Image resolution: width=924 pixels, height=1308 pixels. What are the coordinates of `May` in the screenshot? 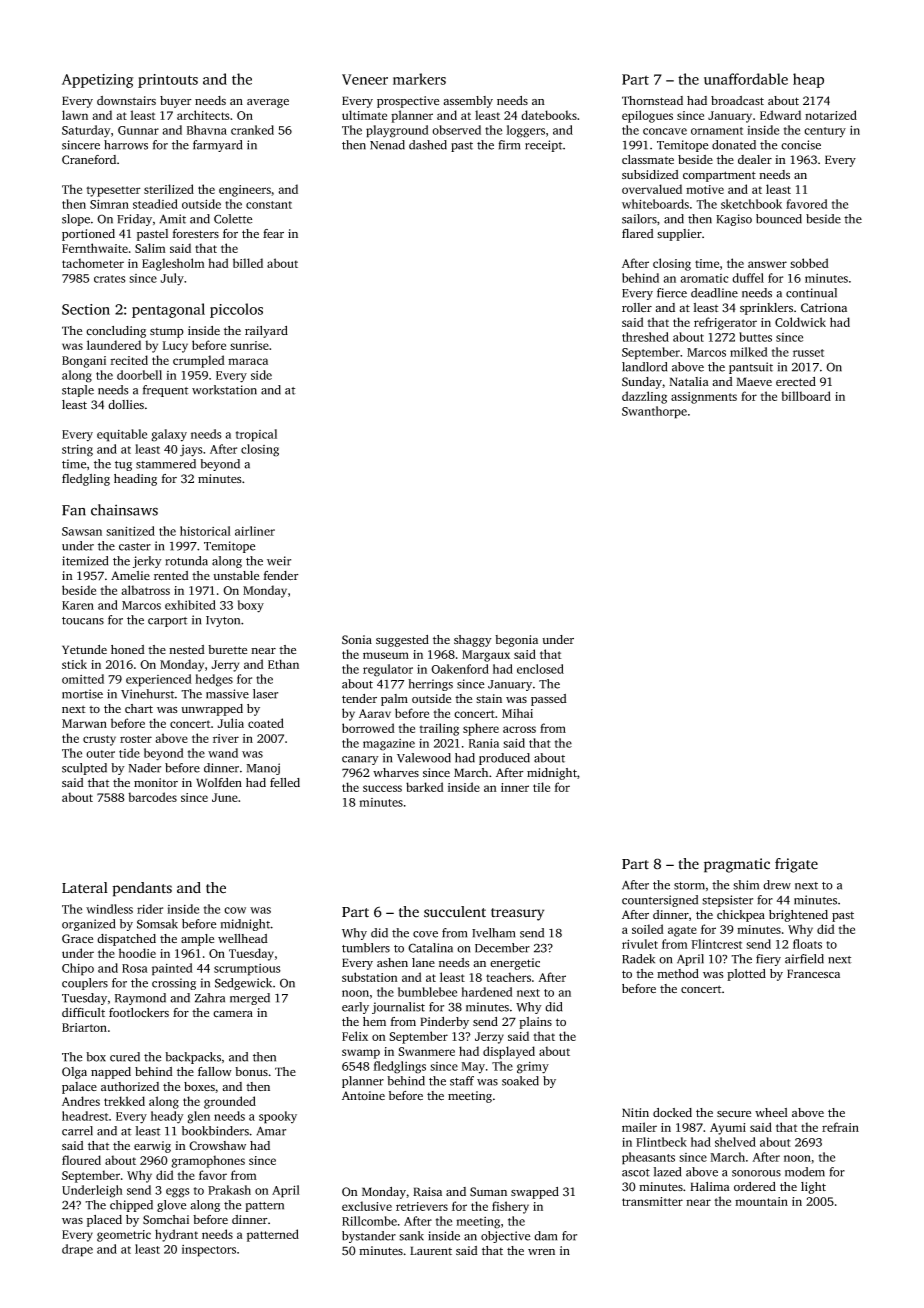 It's located at (473, 1068).
